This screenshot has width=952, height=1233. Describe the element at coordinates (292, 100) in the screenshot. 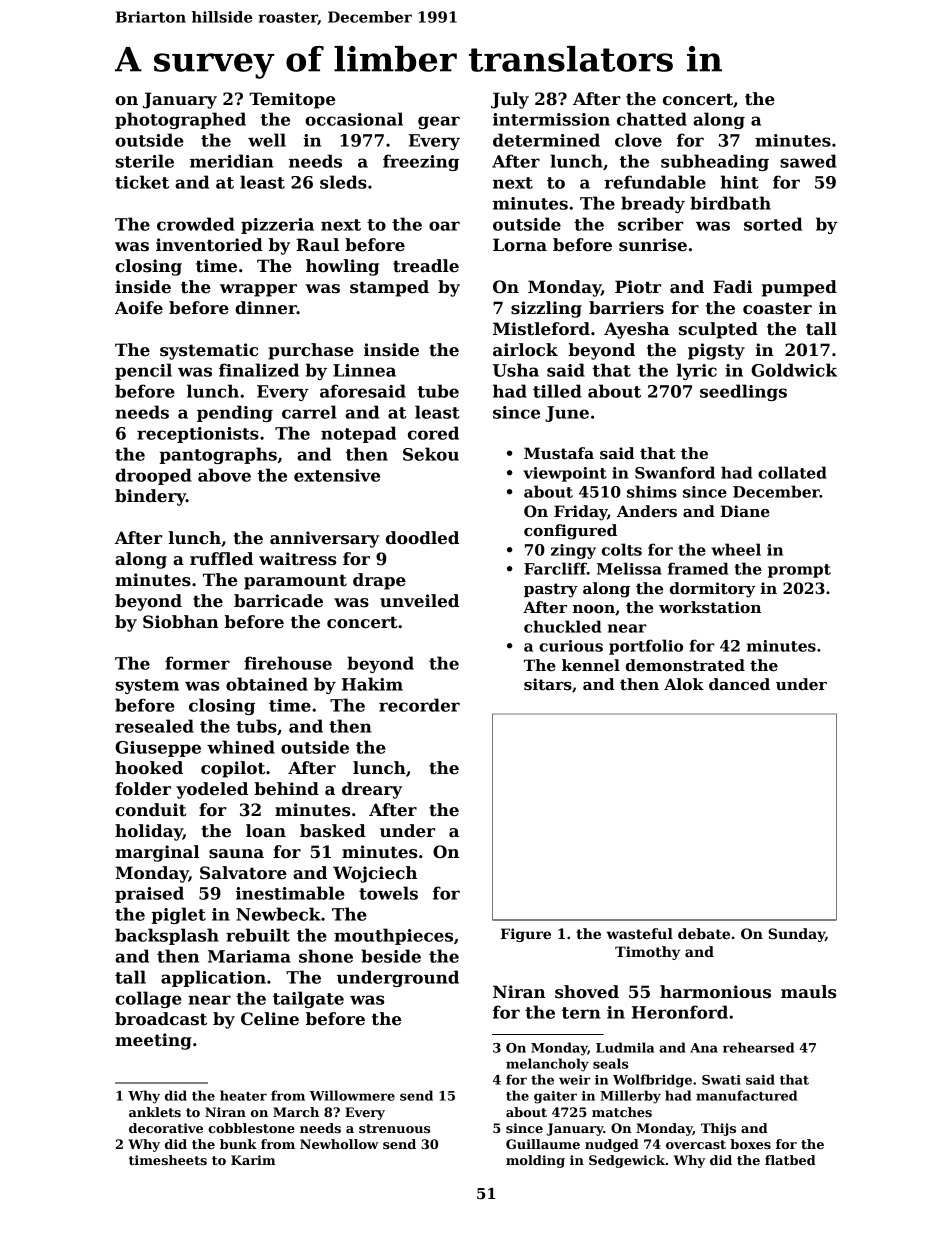

I see `Temitope` at that location.
